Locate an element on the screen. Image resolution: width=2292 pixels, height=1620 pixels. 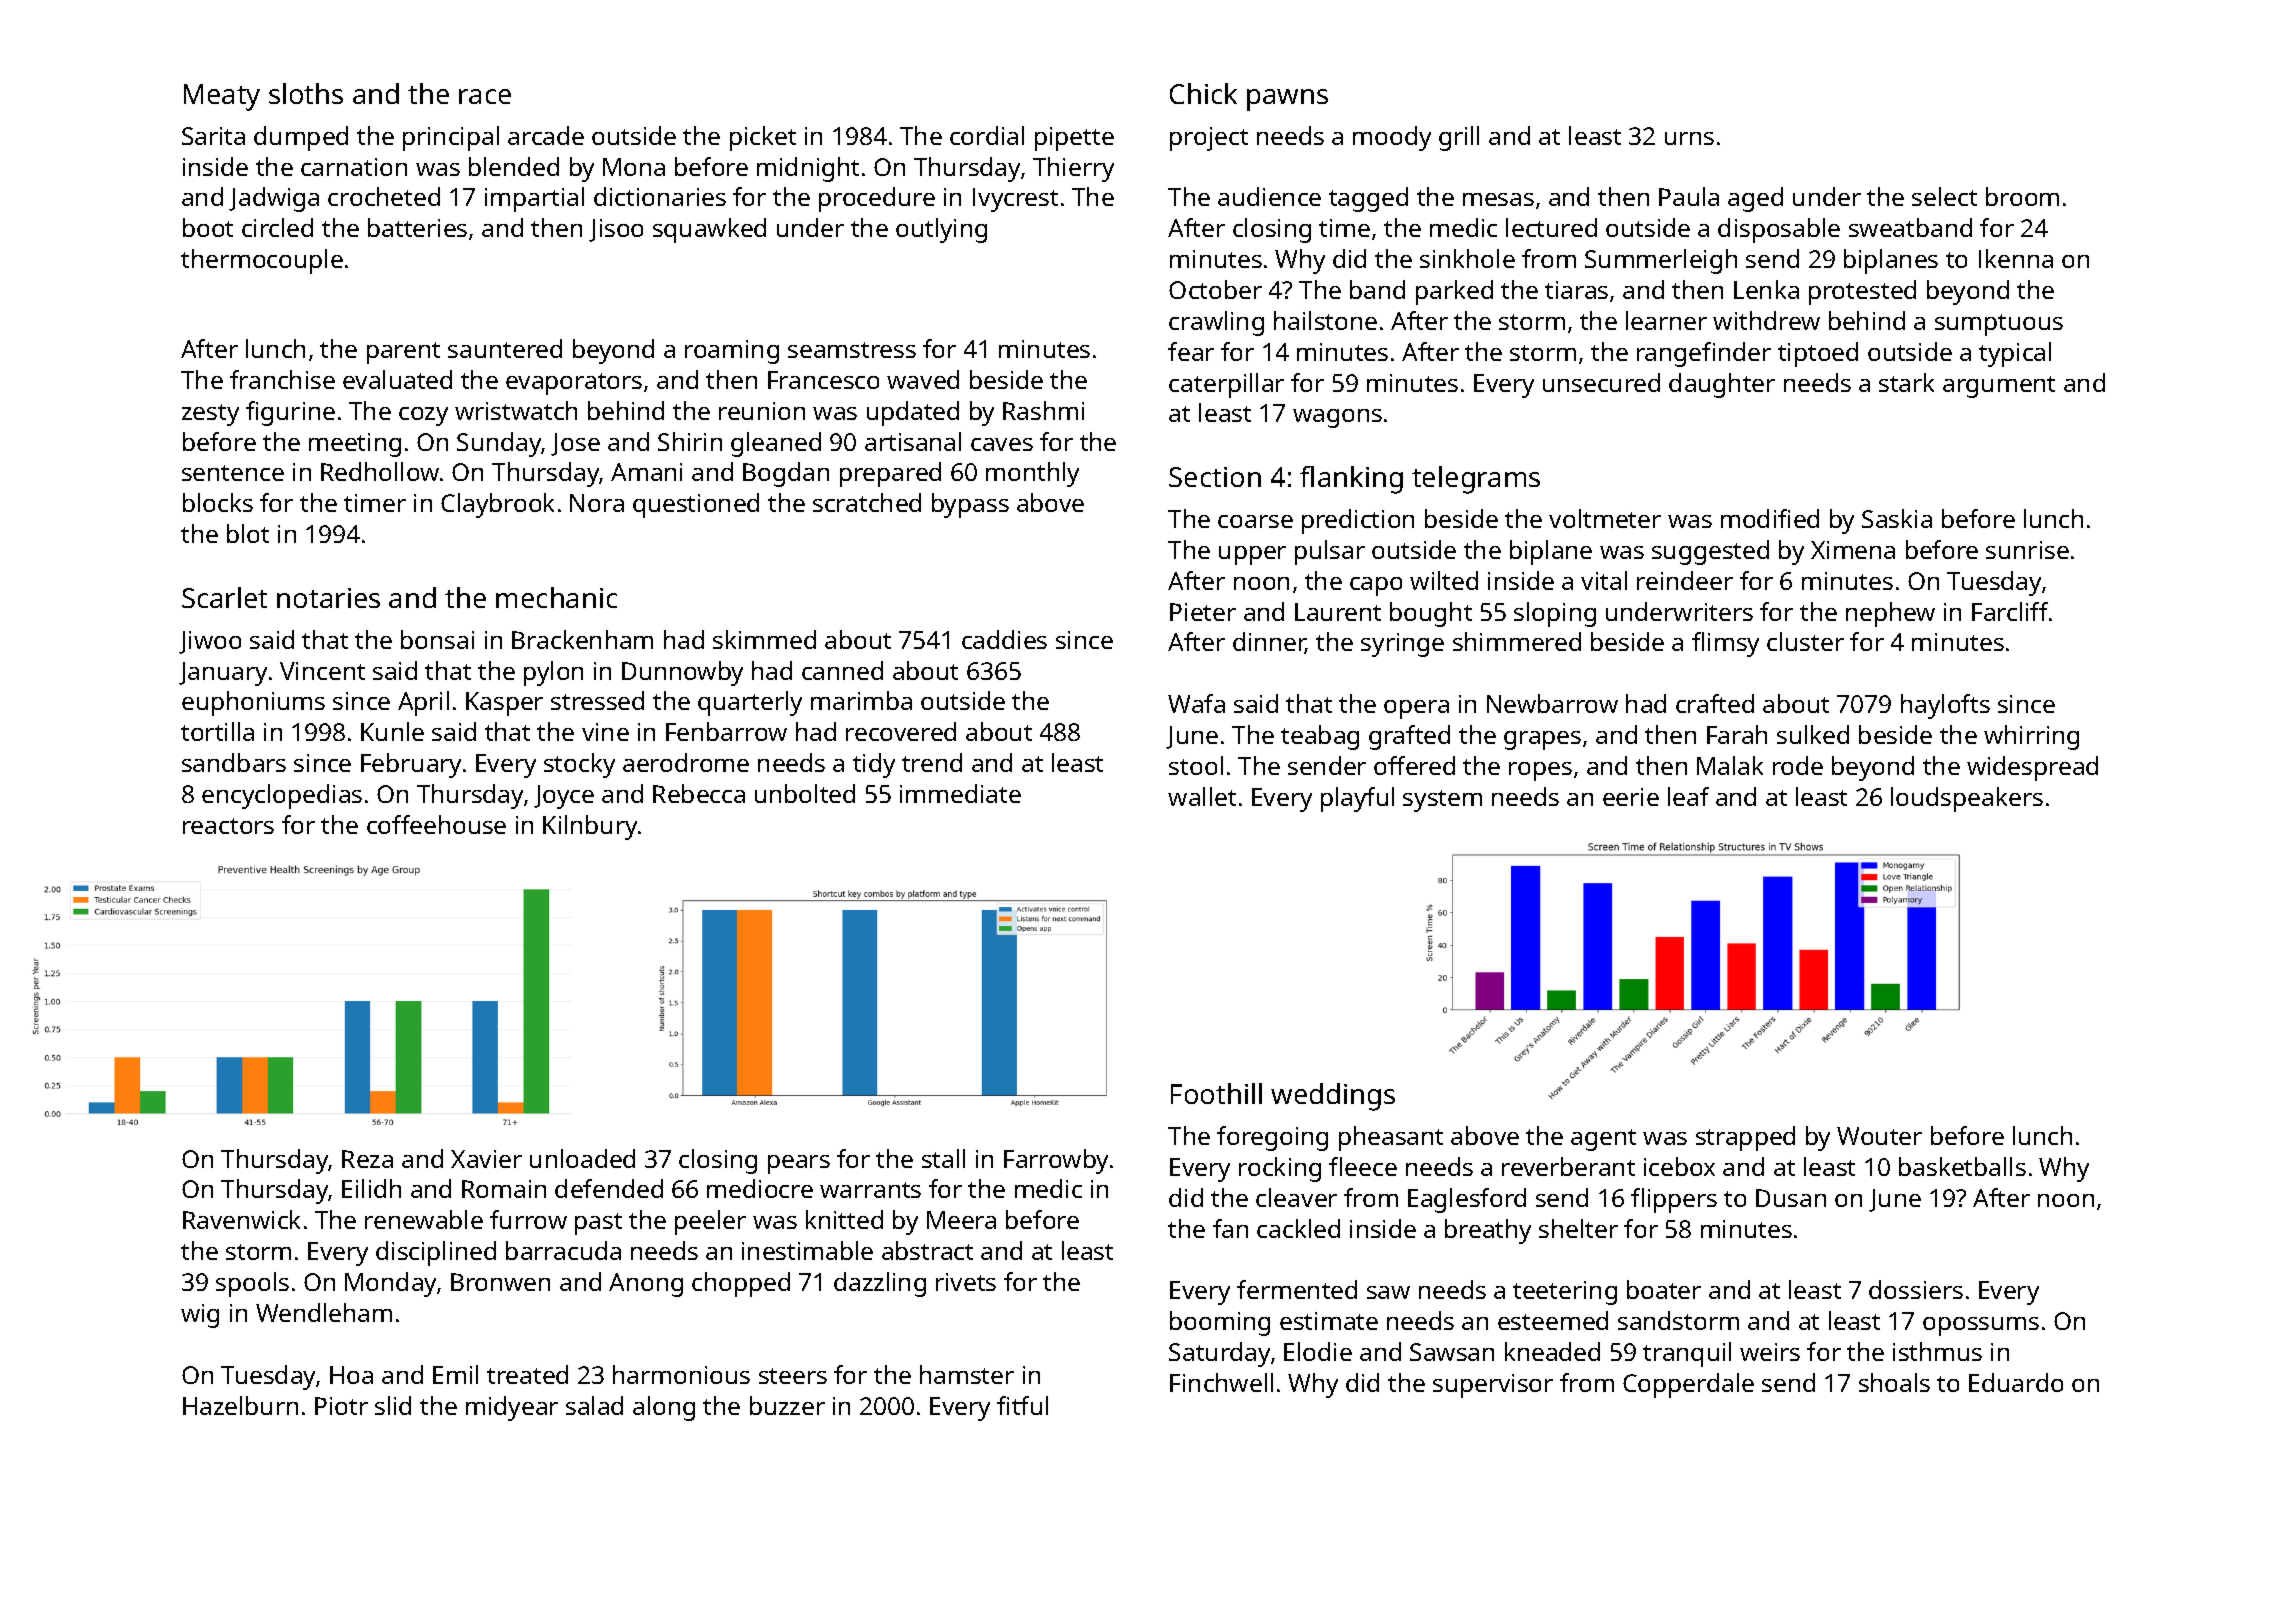
Piotr is located at coordinates (341, 1406).
